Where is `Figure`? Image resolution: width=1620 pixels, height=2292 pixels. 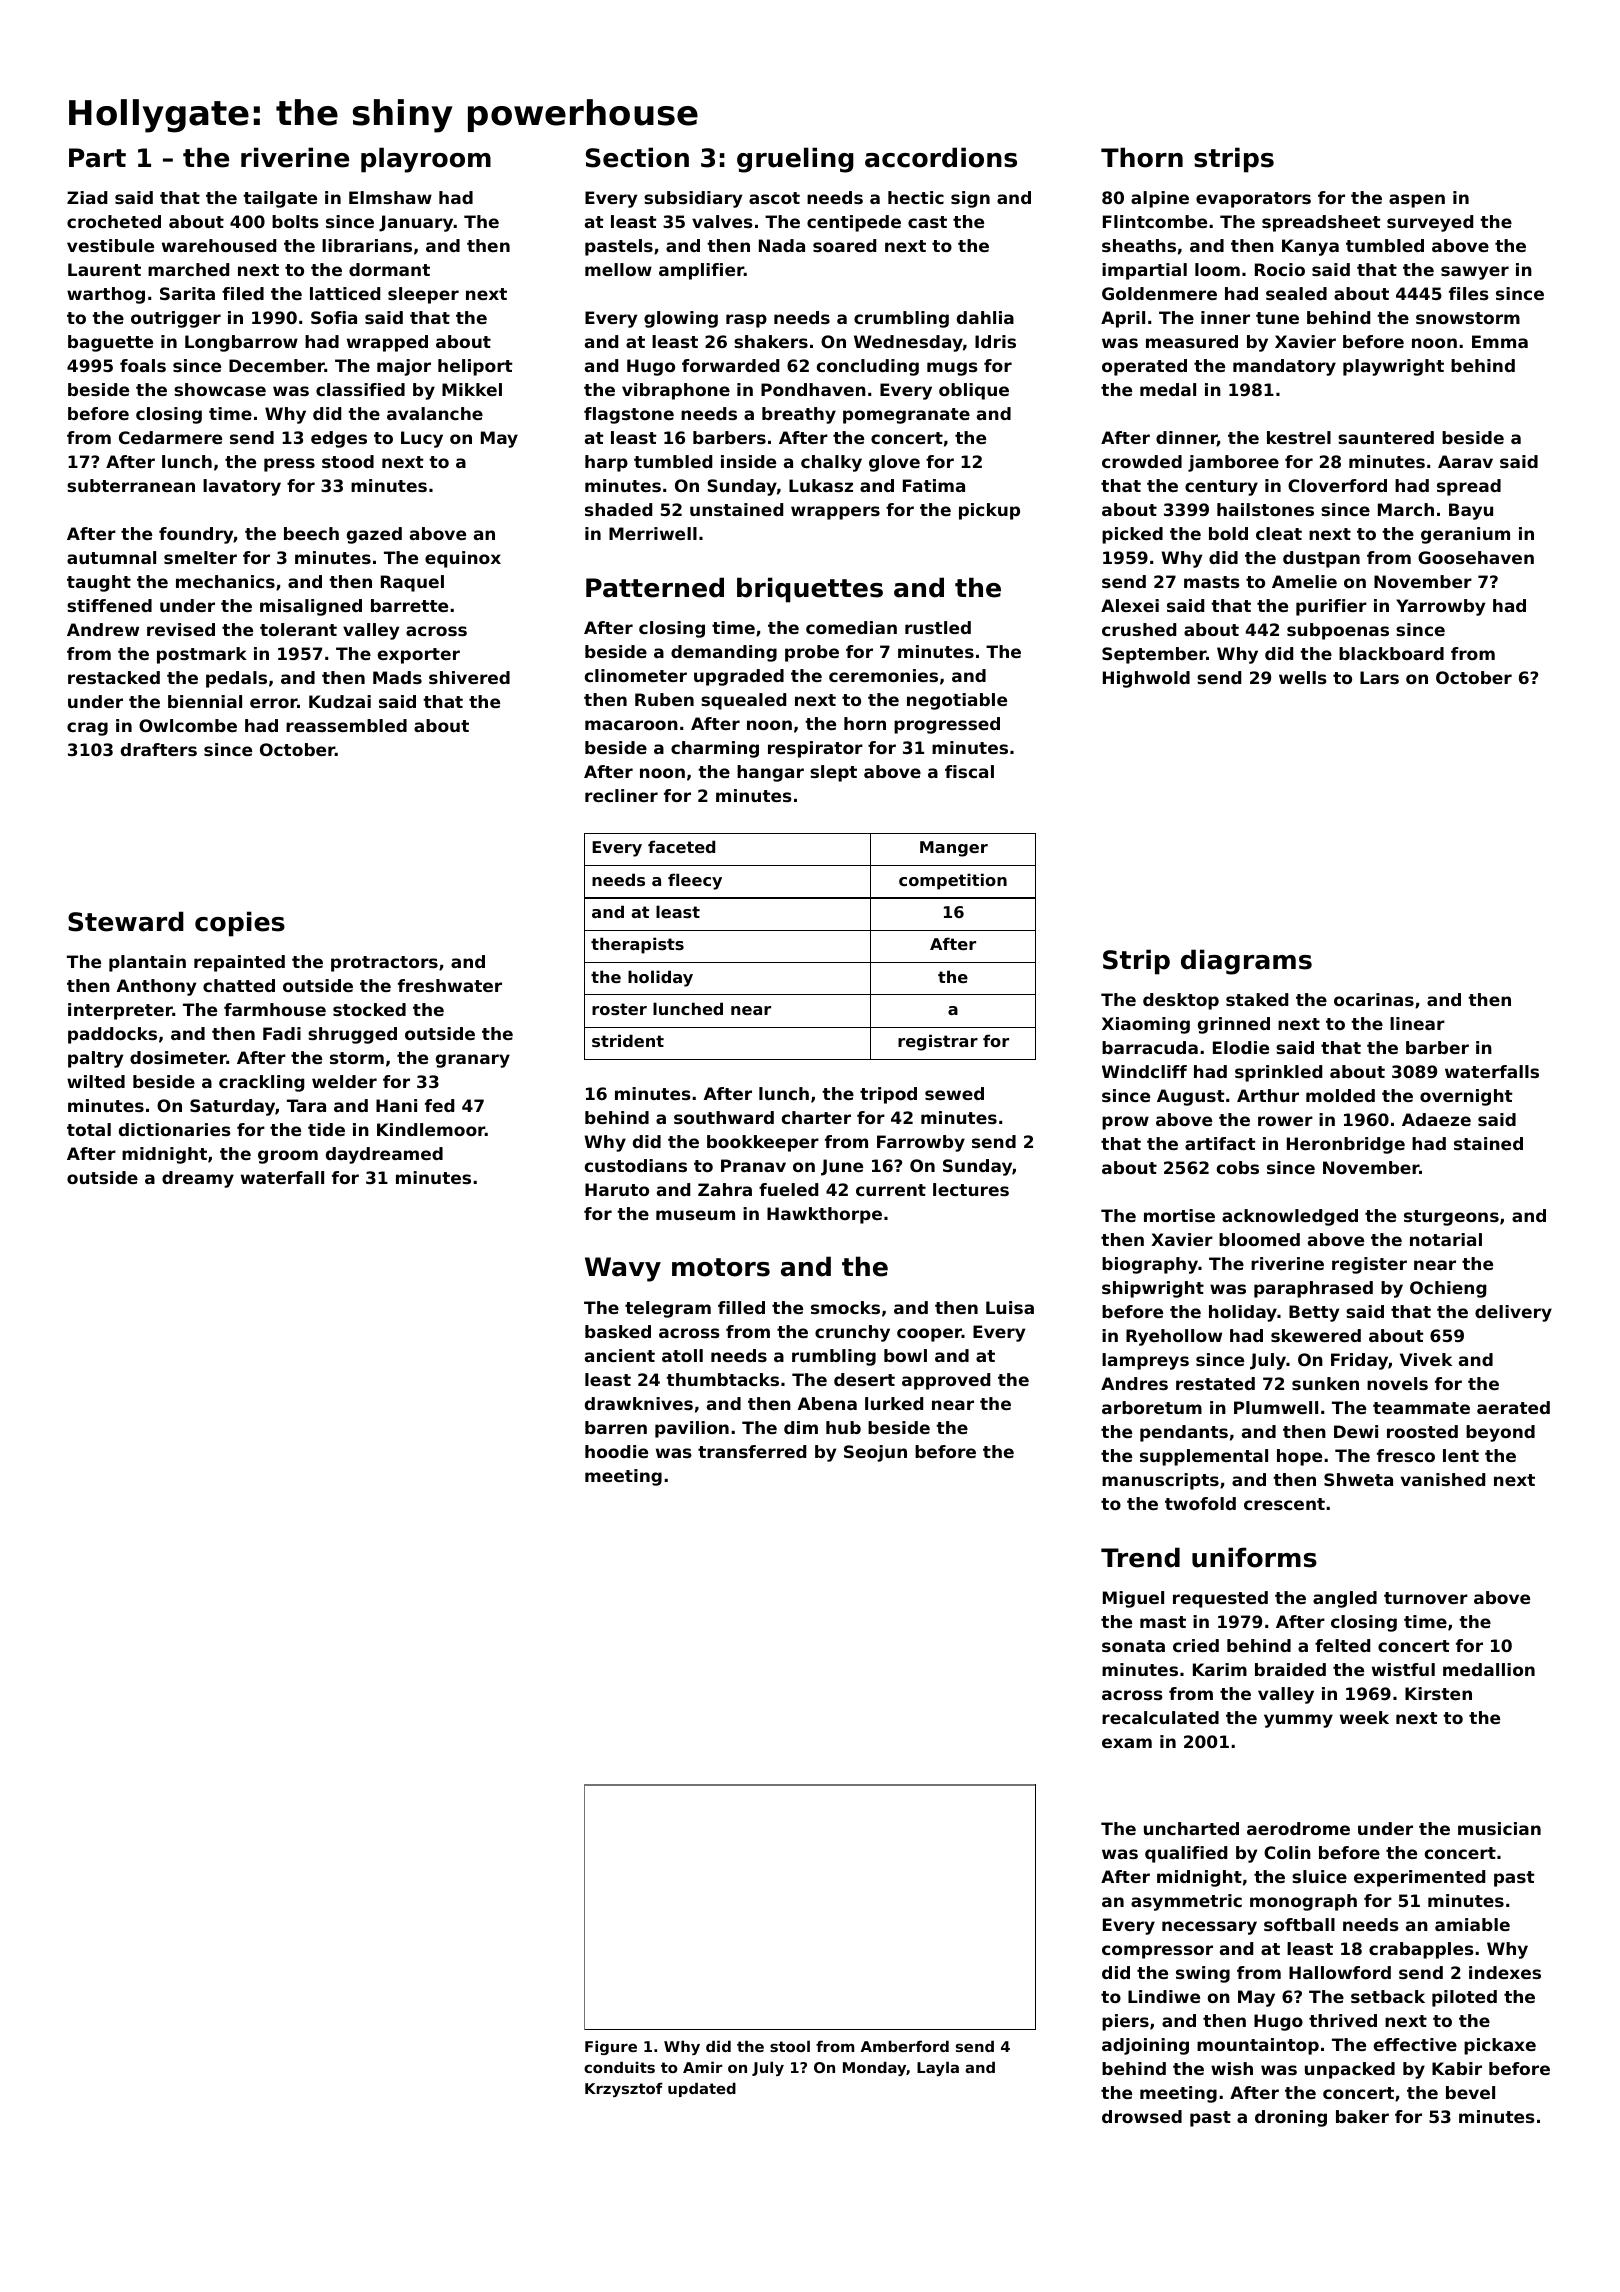 Figure is located at coordinates (611, 2047).
